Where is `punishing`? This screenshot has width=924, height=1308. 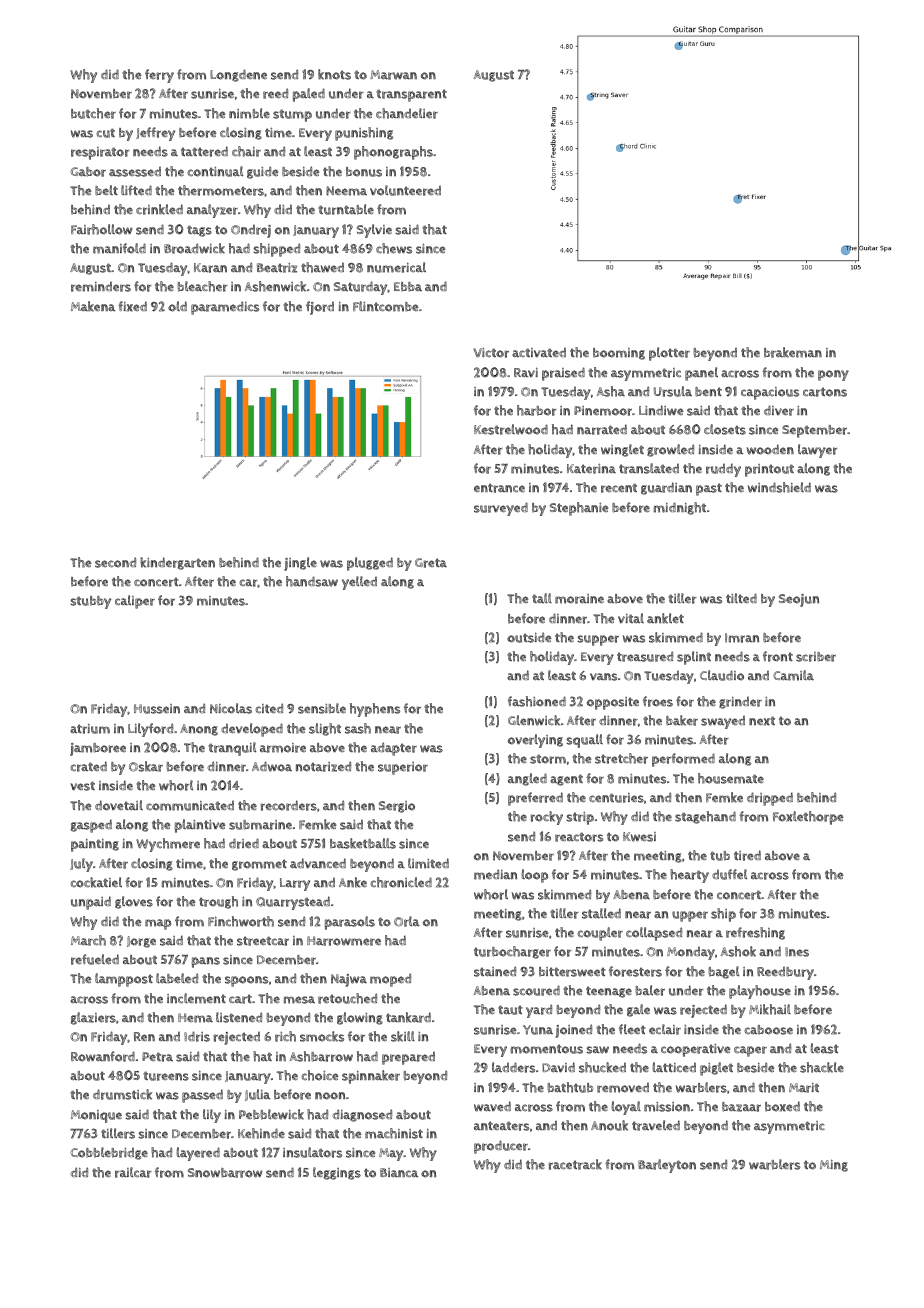
punishing is located at coordinates (364, 134).
